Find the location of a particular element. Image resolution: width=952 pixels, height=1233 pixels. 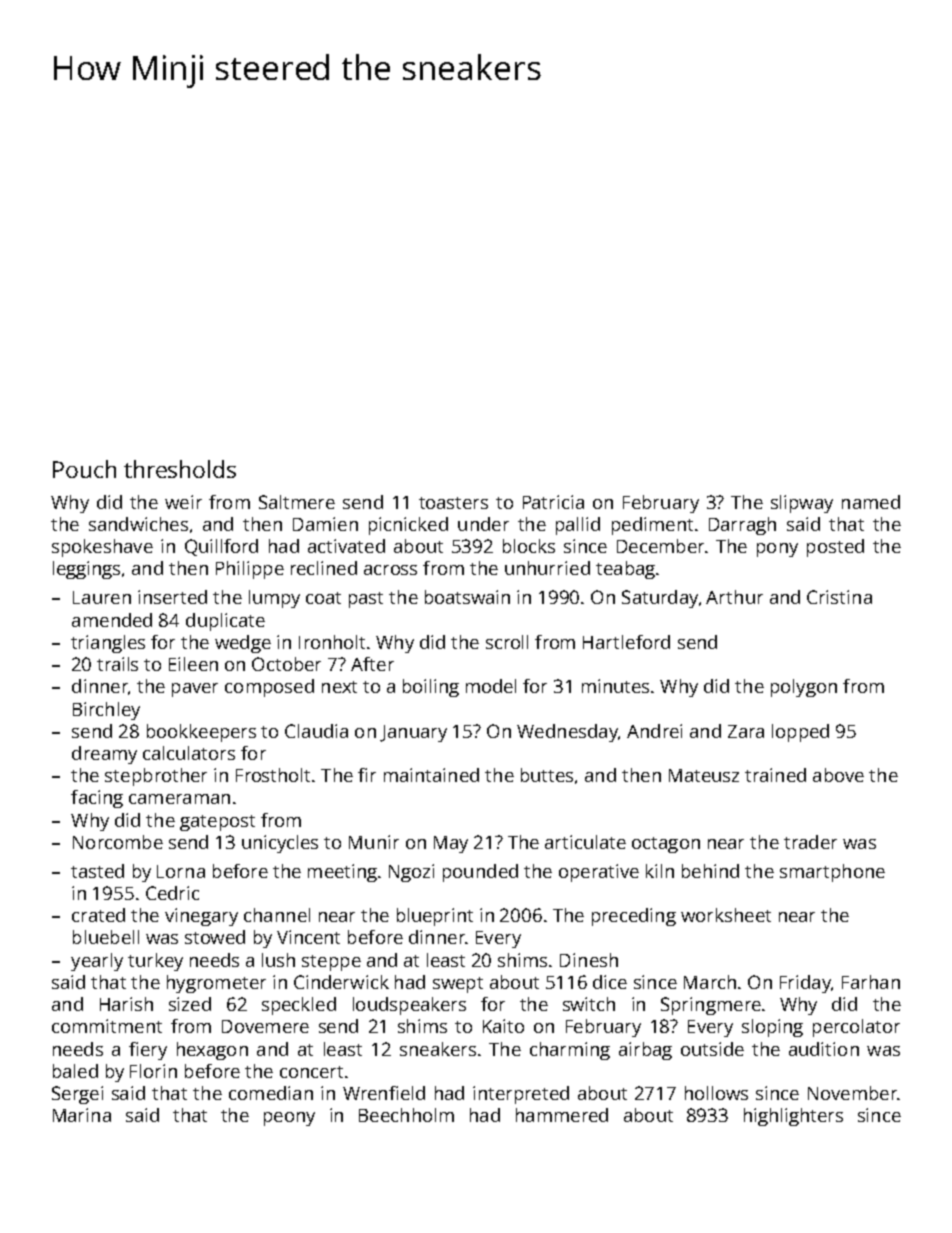

highlighters is located at coordinates (793, 1117).
